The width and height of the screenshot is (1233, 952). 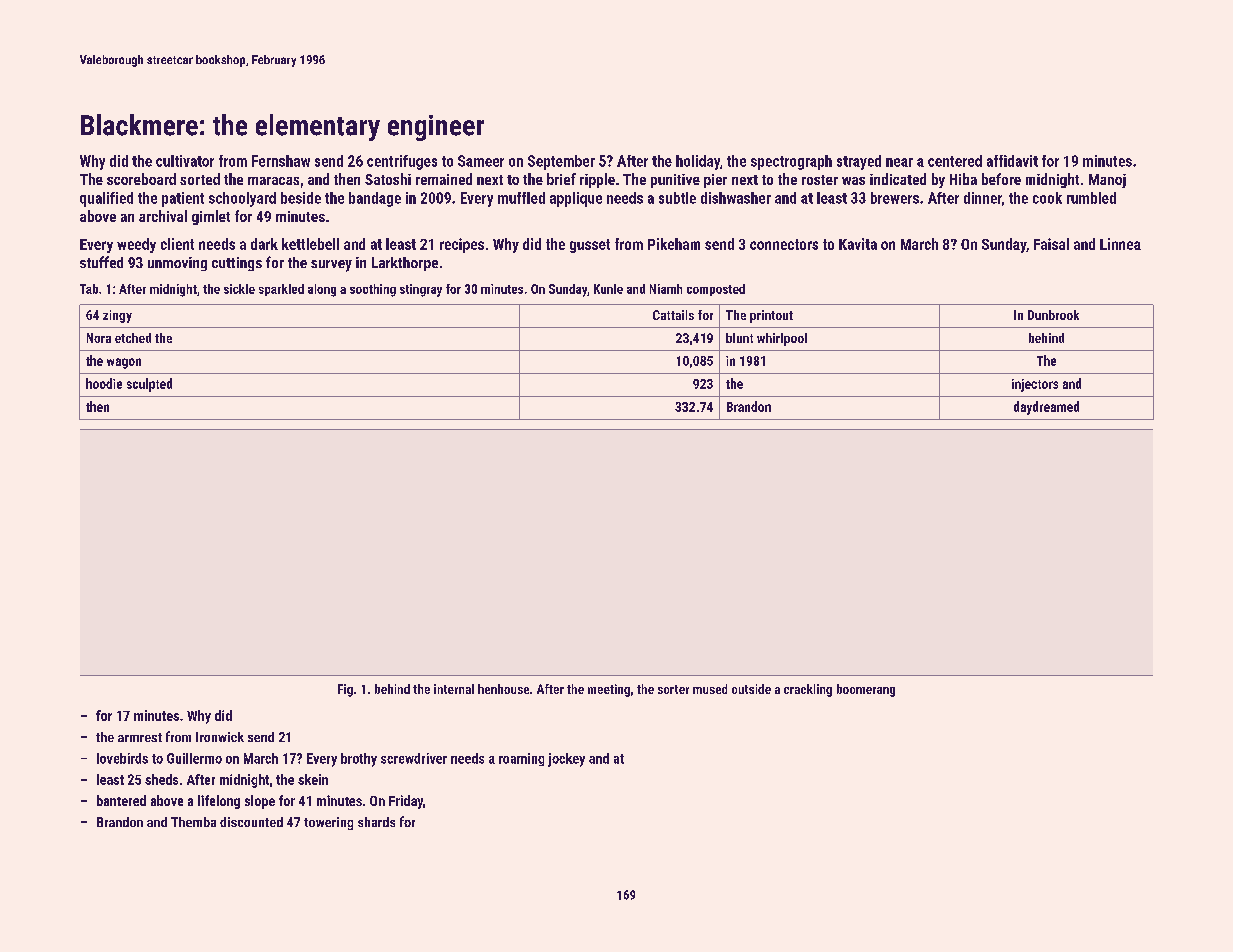 What do you see at coordinates (566, 760) in the screenshot?
I see `jockey` at bounding box center [566, 760].
